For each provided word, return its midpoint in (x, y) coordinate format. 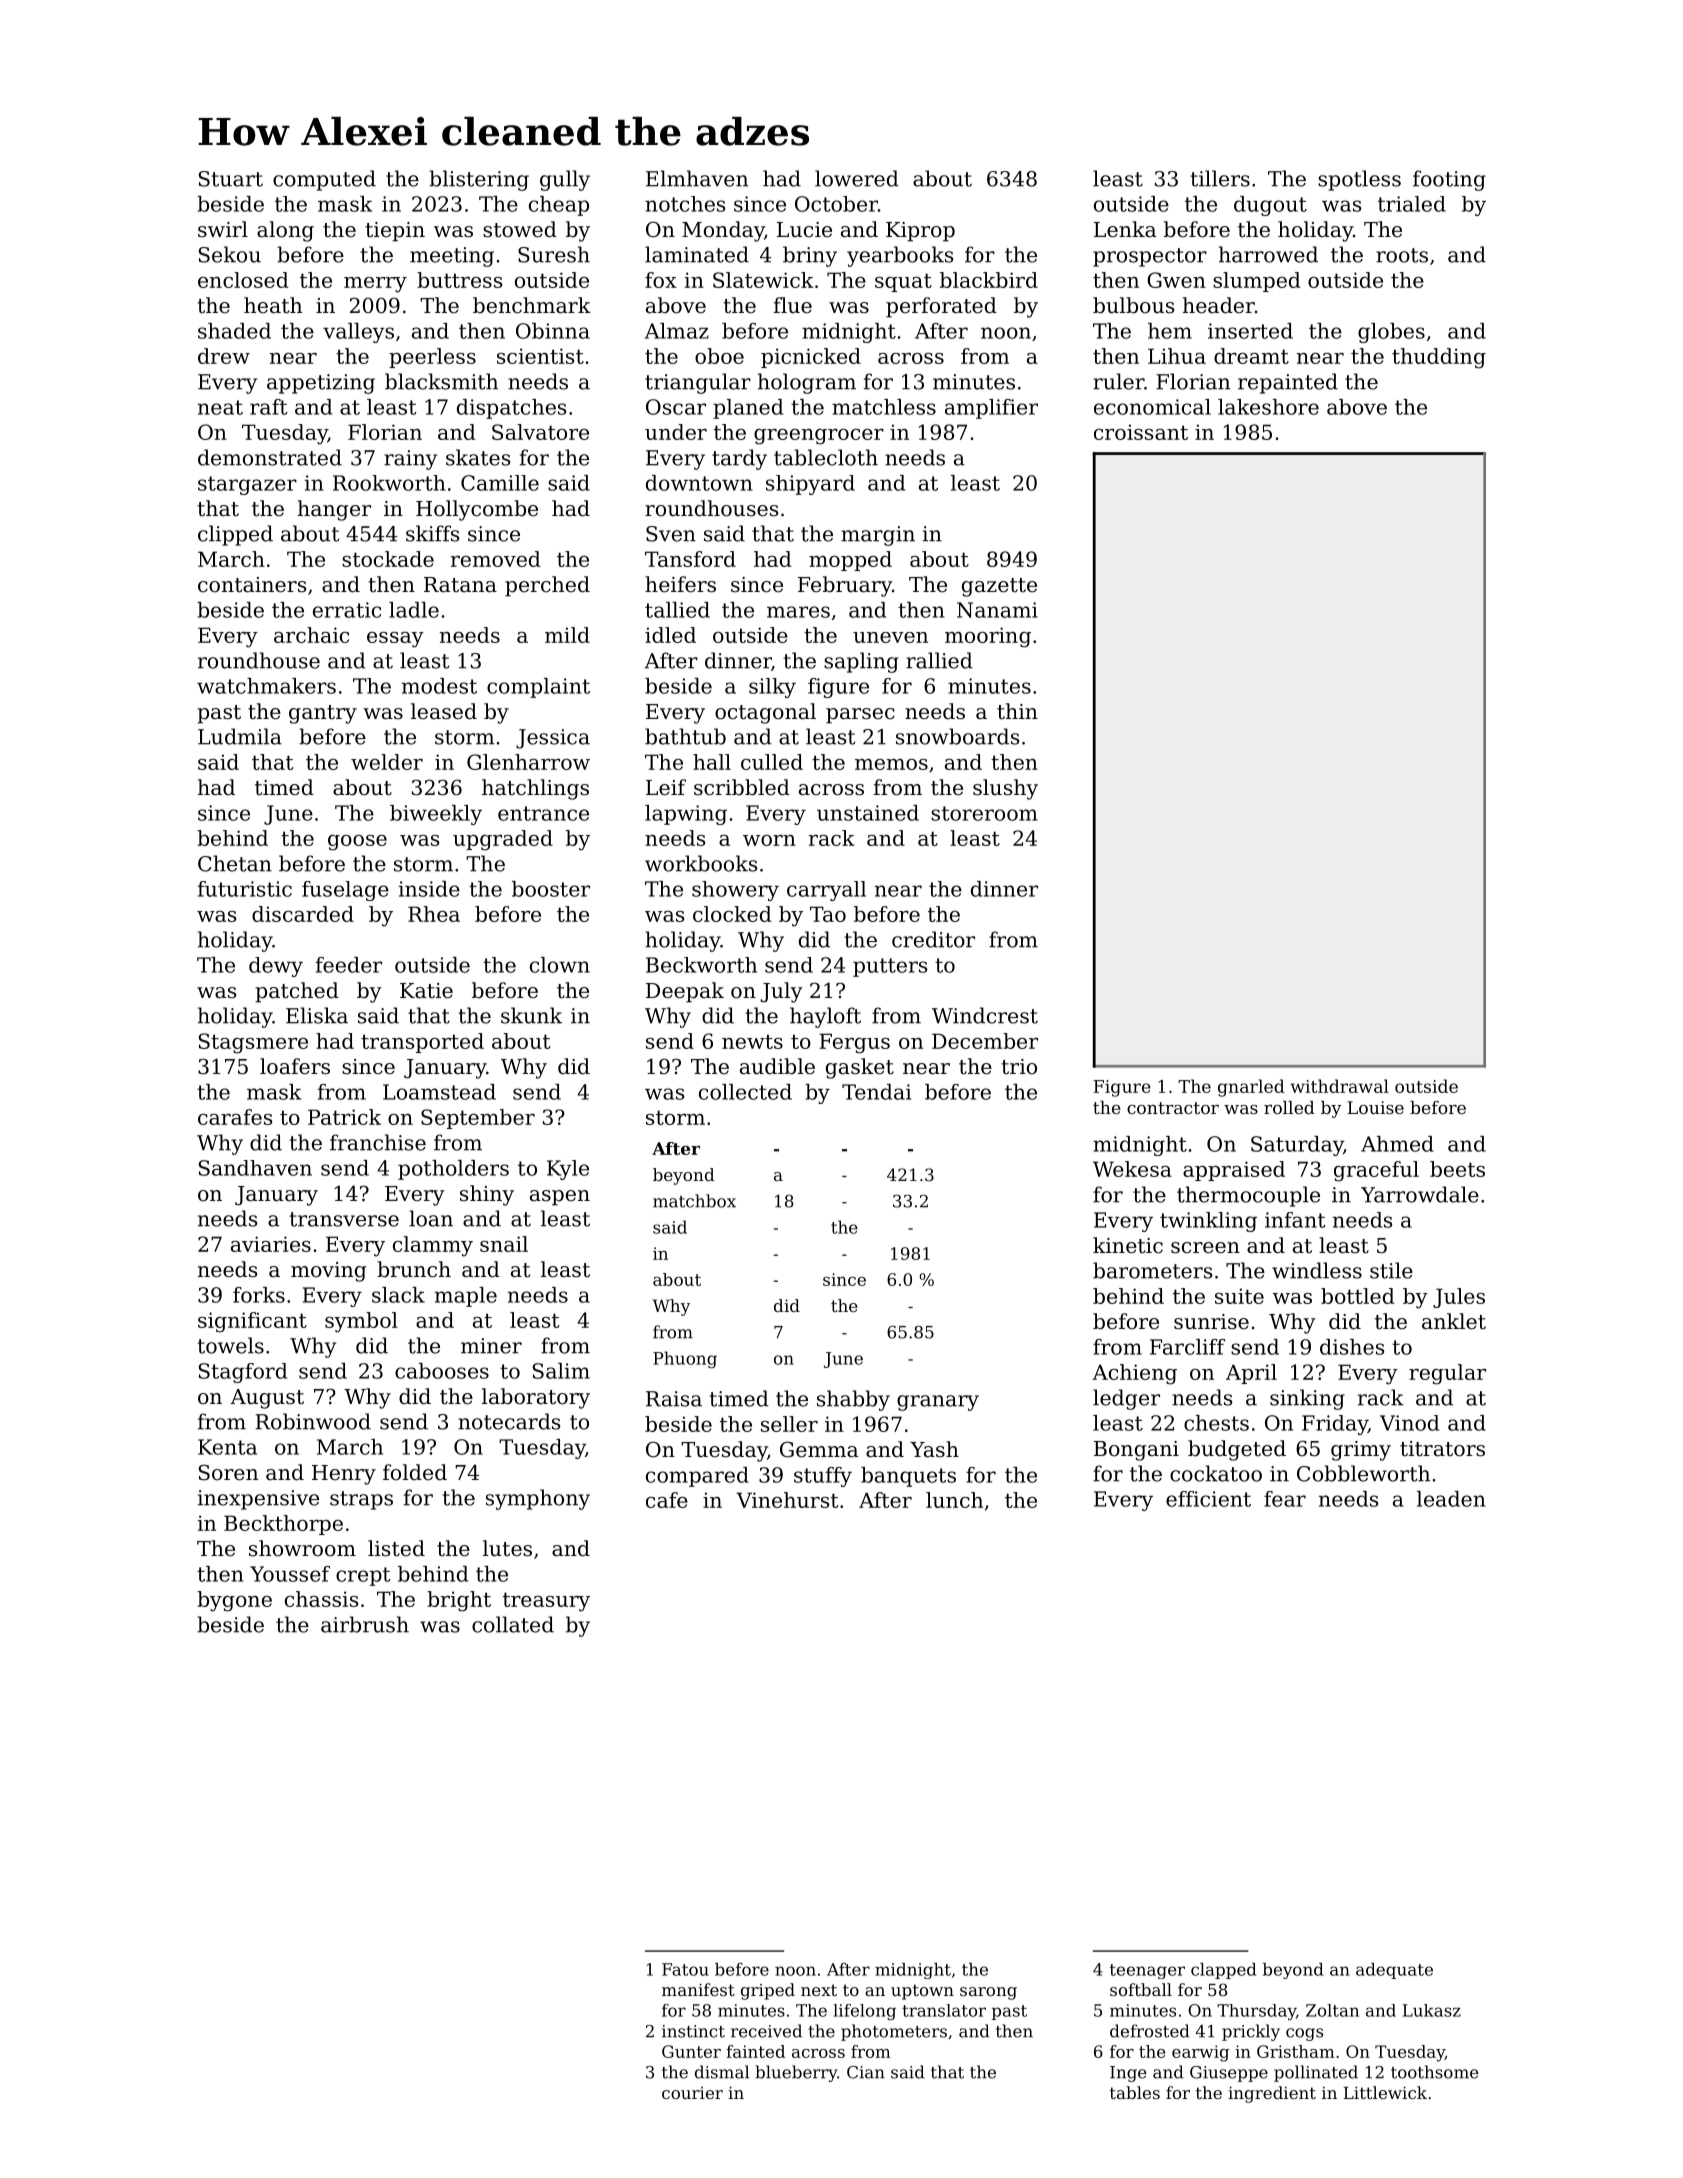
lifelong (864, 2012)
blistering (479, 180)
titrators (1442, 1449)
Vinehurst (787, 1500)
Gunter (691, 2051)
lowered (857, 178)
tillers (1220, 178)
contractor (1173, 1108)
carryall (826, 891)
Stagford (243, 1373)
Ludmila (240, 736)
